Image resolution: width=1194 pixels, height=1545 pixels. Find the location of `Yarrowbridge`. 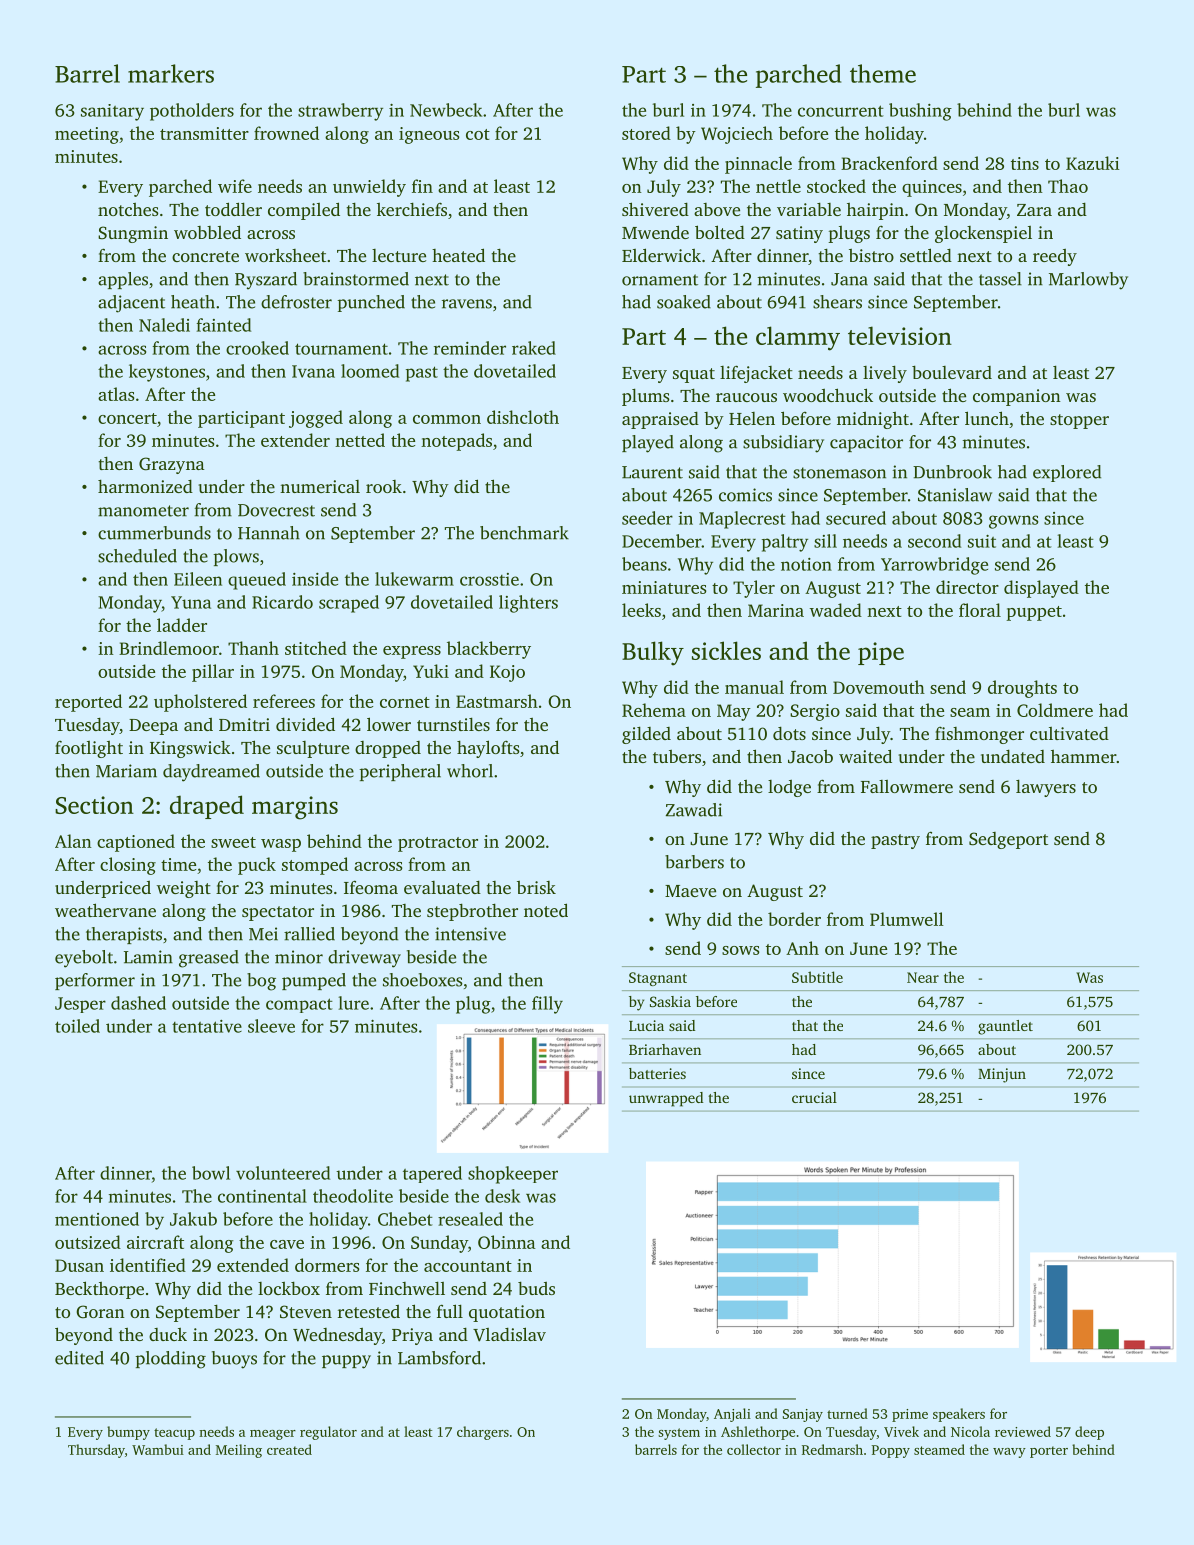

Yarrowbridge is located at coordinates (934, 566).
